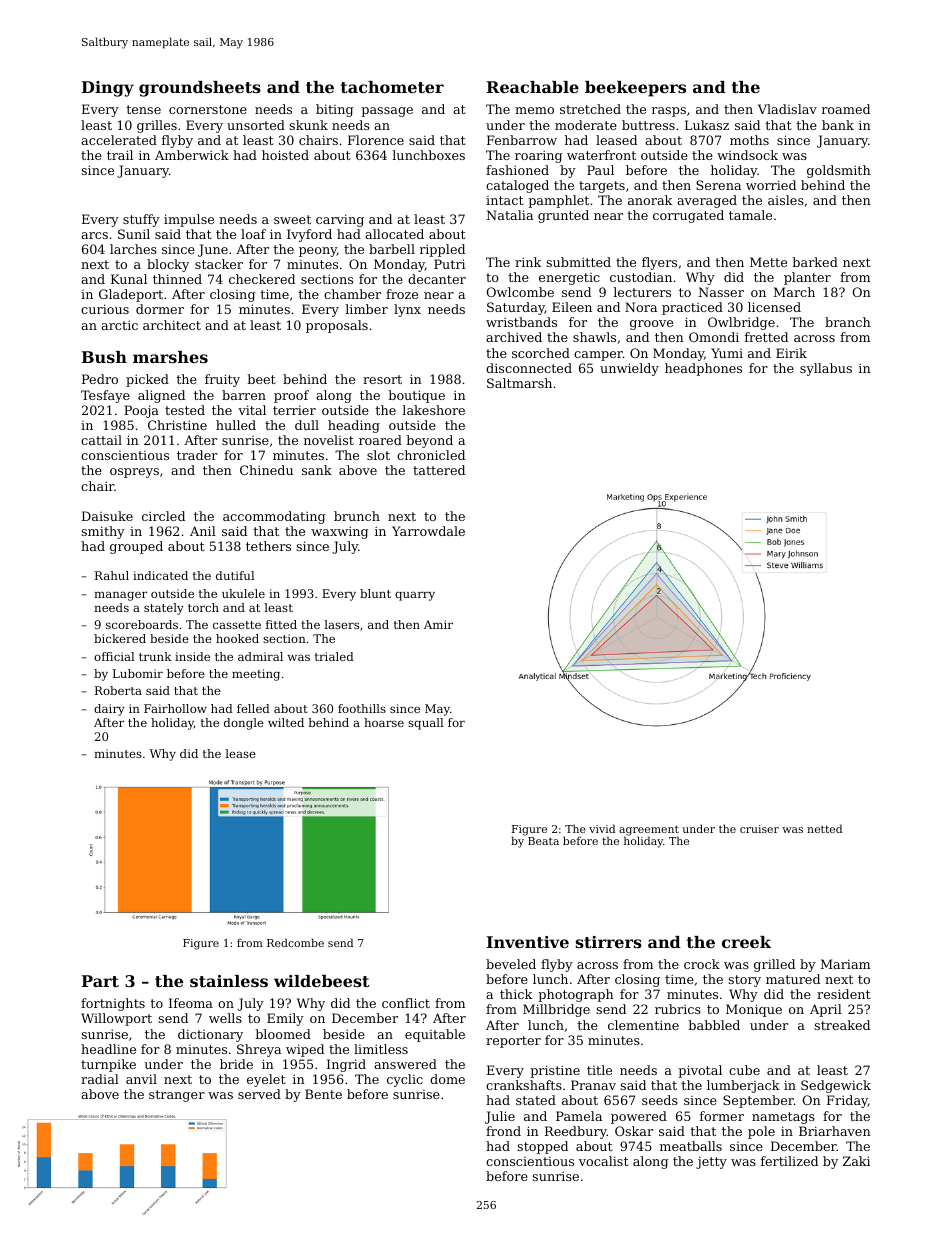 The image size is (952, 1233). Describe the element at coordinates (536, 1100) in the page. I see `stated` at that location.
